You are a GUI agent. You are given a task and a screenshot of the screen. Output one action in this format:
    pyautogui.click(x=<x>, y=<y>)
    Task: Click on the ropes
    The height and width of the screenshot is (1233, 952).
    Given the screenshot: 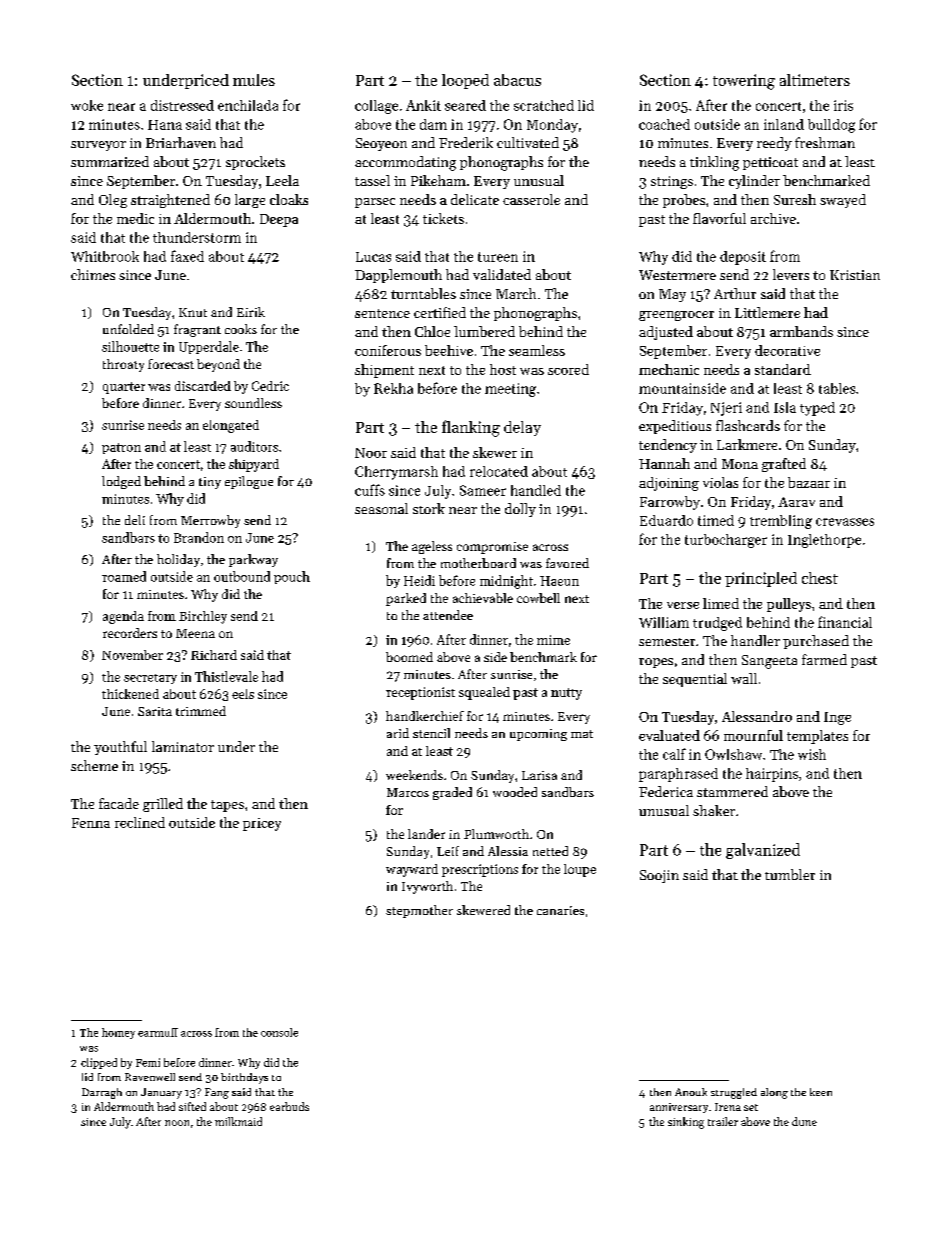 What is the action you would take?
    pyautogui.click(x=656, y=663)
